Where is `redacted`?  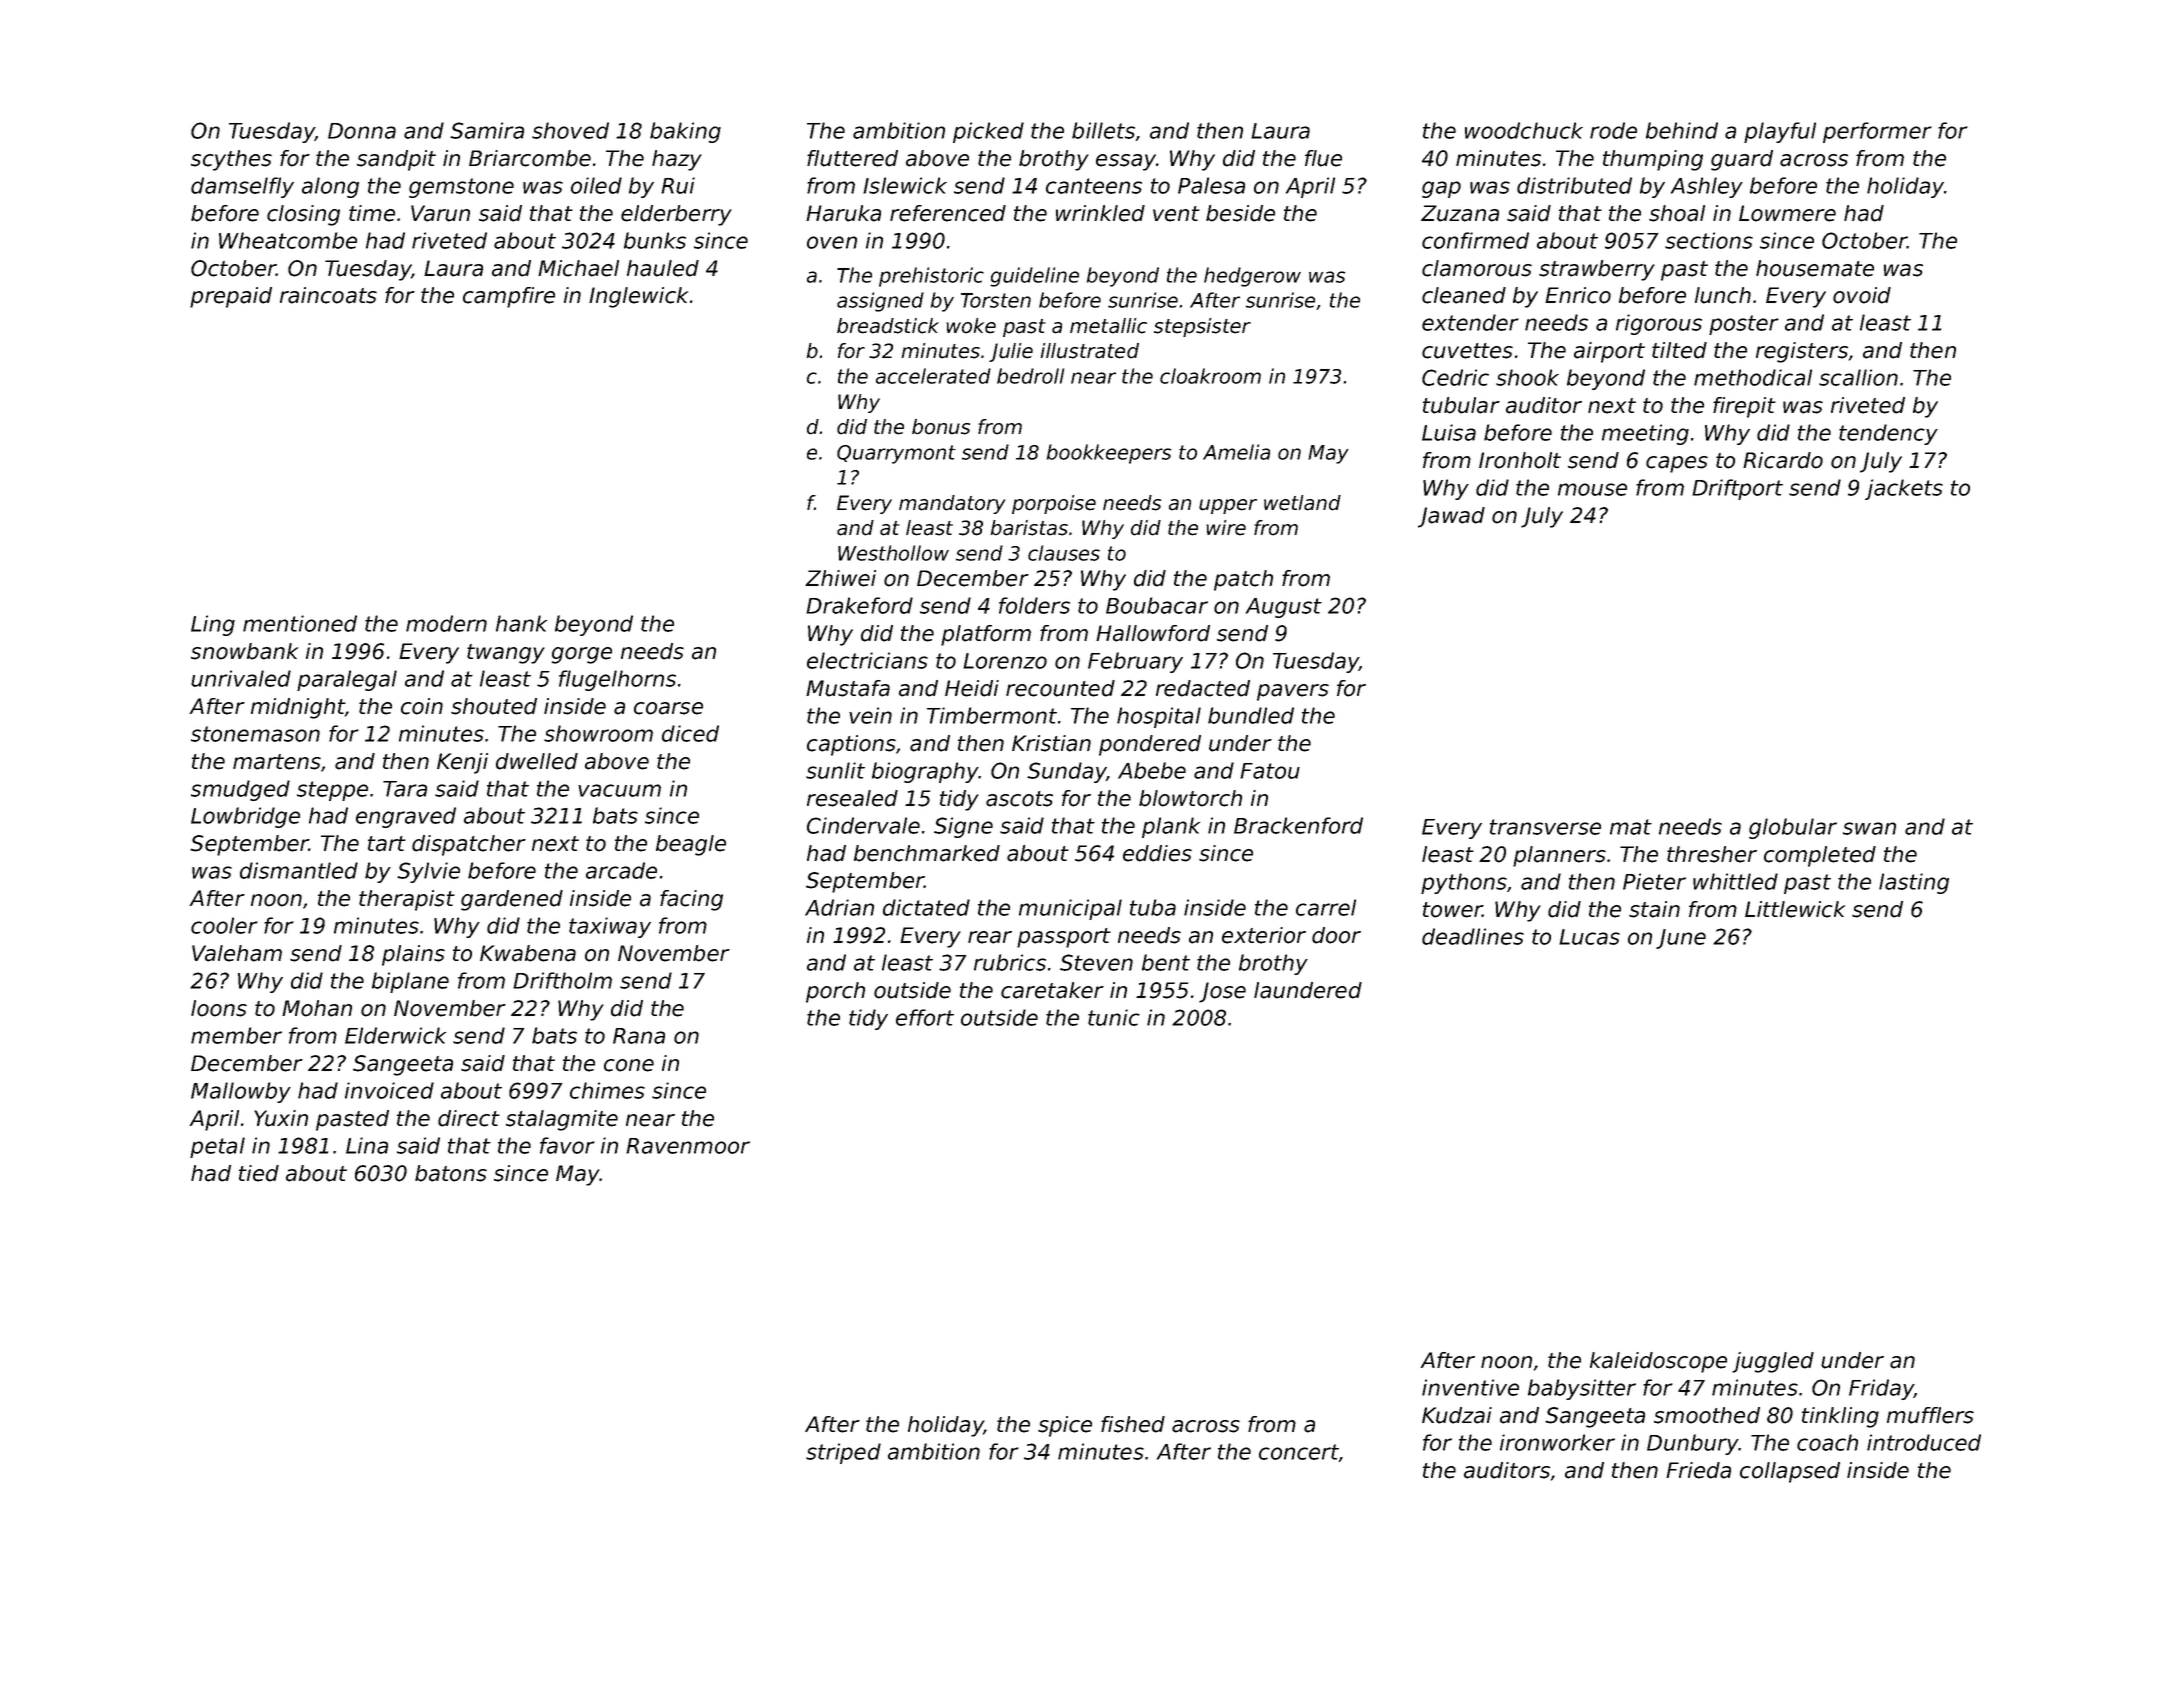 redacted is located at coordinates (1203, 688).
